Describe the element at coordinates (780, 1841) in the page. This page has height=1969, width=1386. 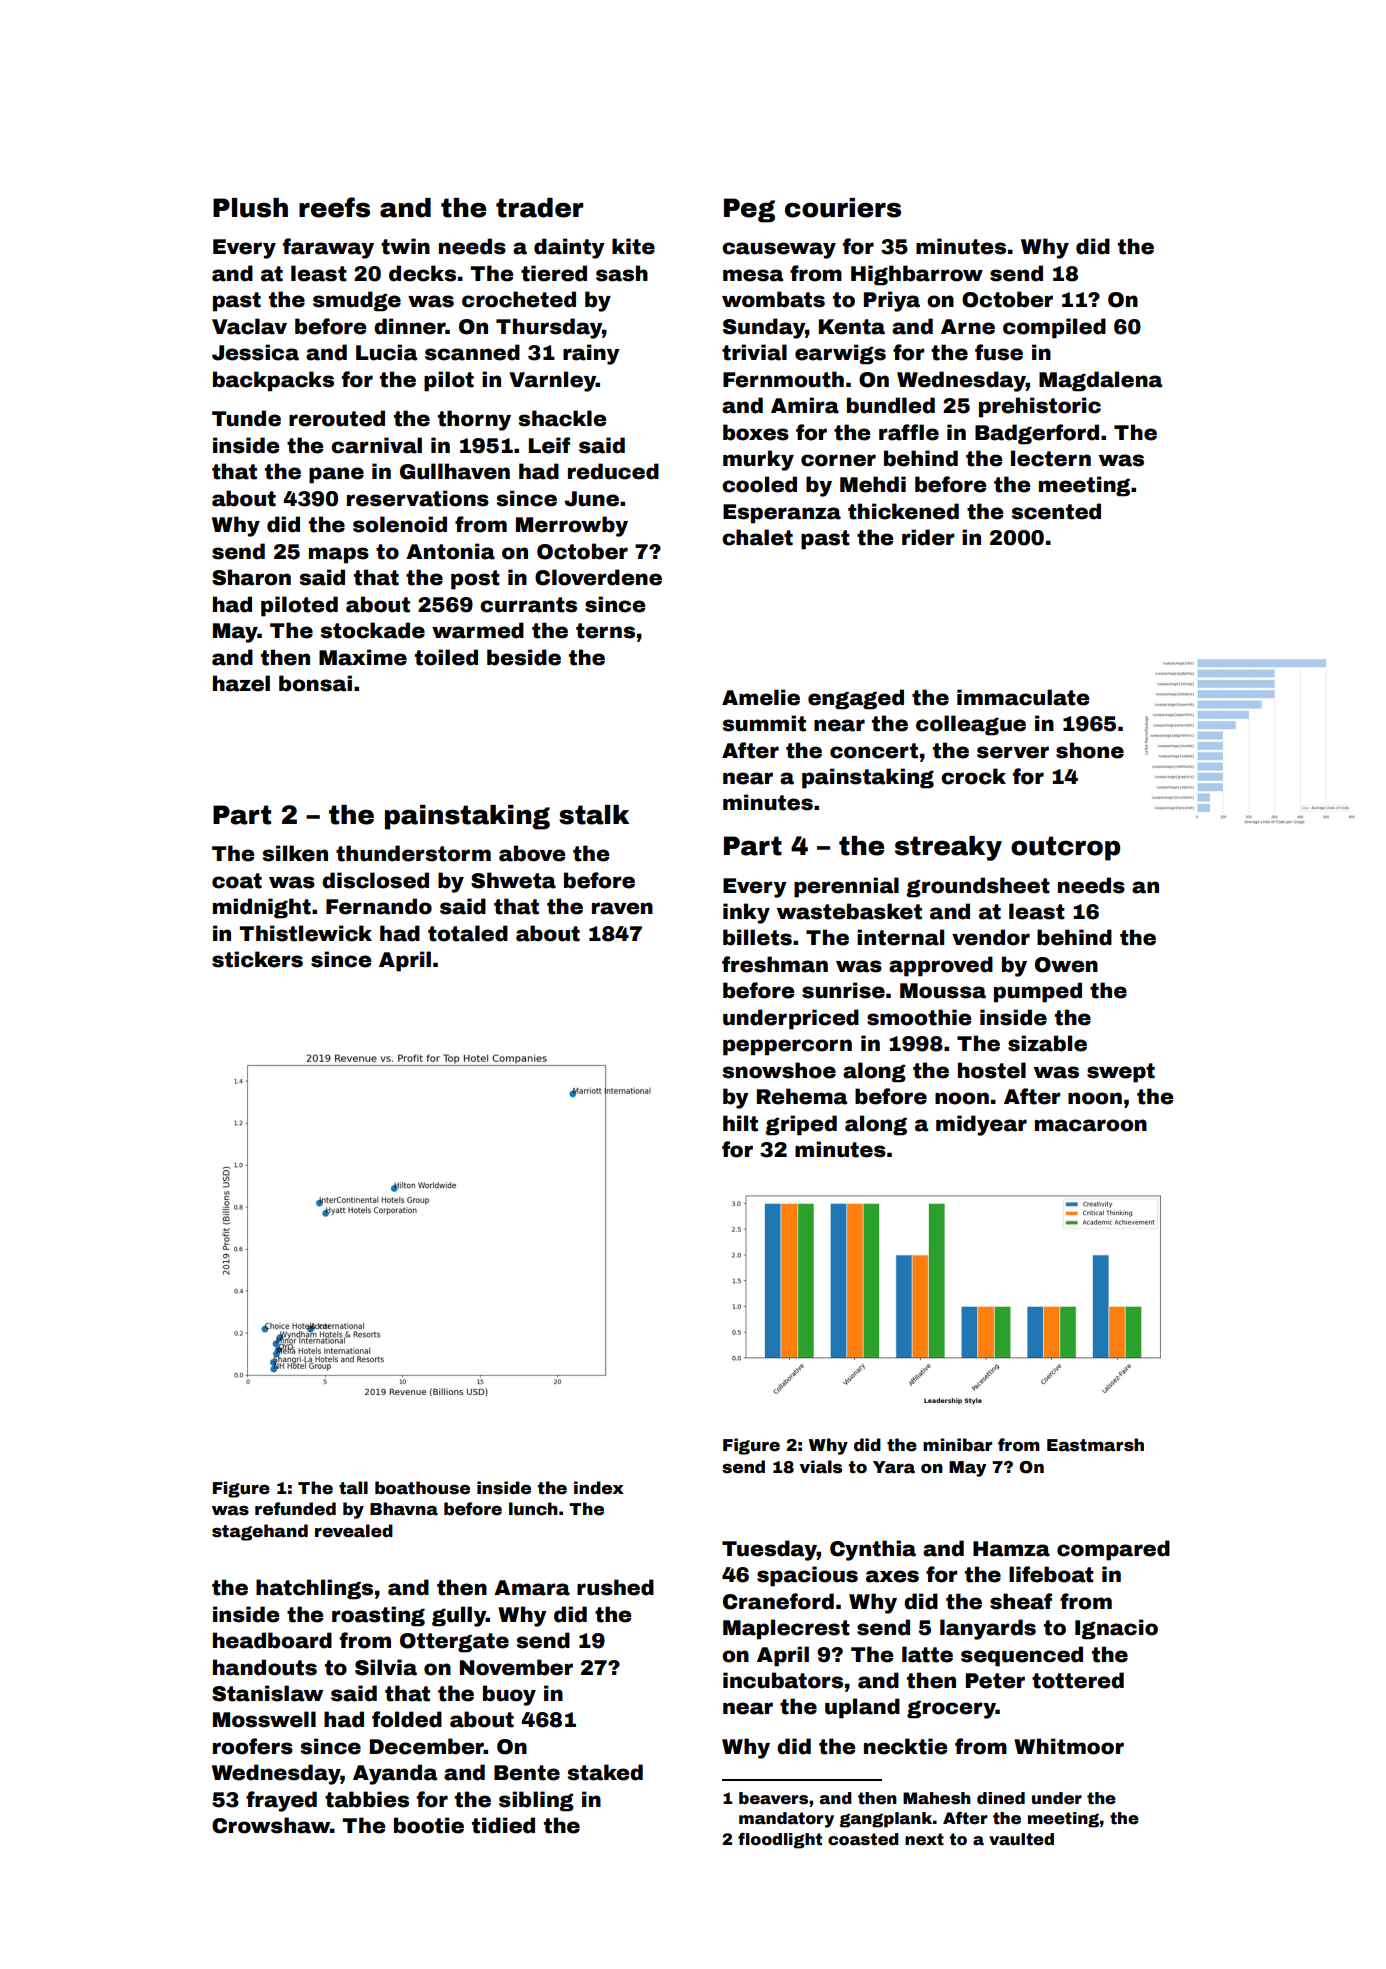
I see `floodlight` at that location.
